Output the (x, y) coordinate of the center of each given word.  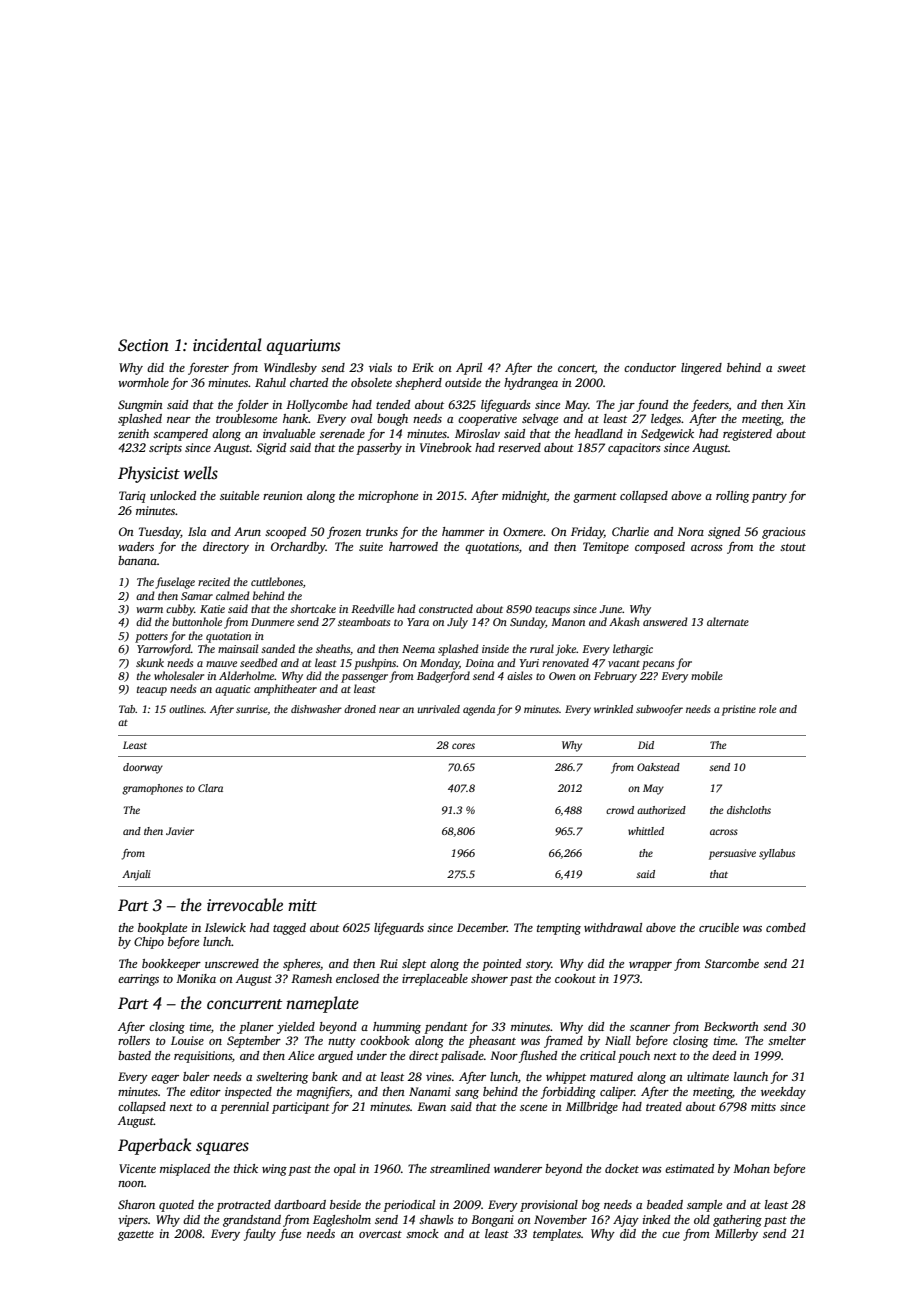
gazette (136, 1236)
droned (360, 709)
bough (392, 420)
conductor (650, 367)
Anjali (136, 875)
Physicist (149, 474)
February (615, 677)
